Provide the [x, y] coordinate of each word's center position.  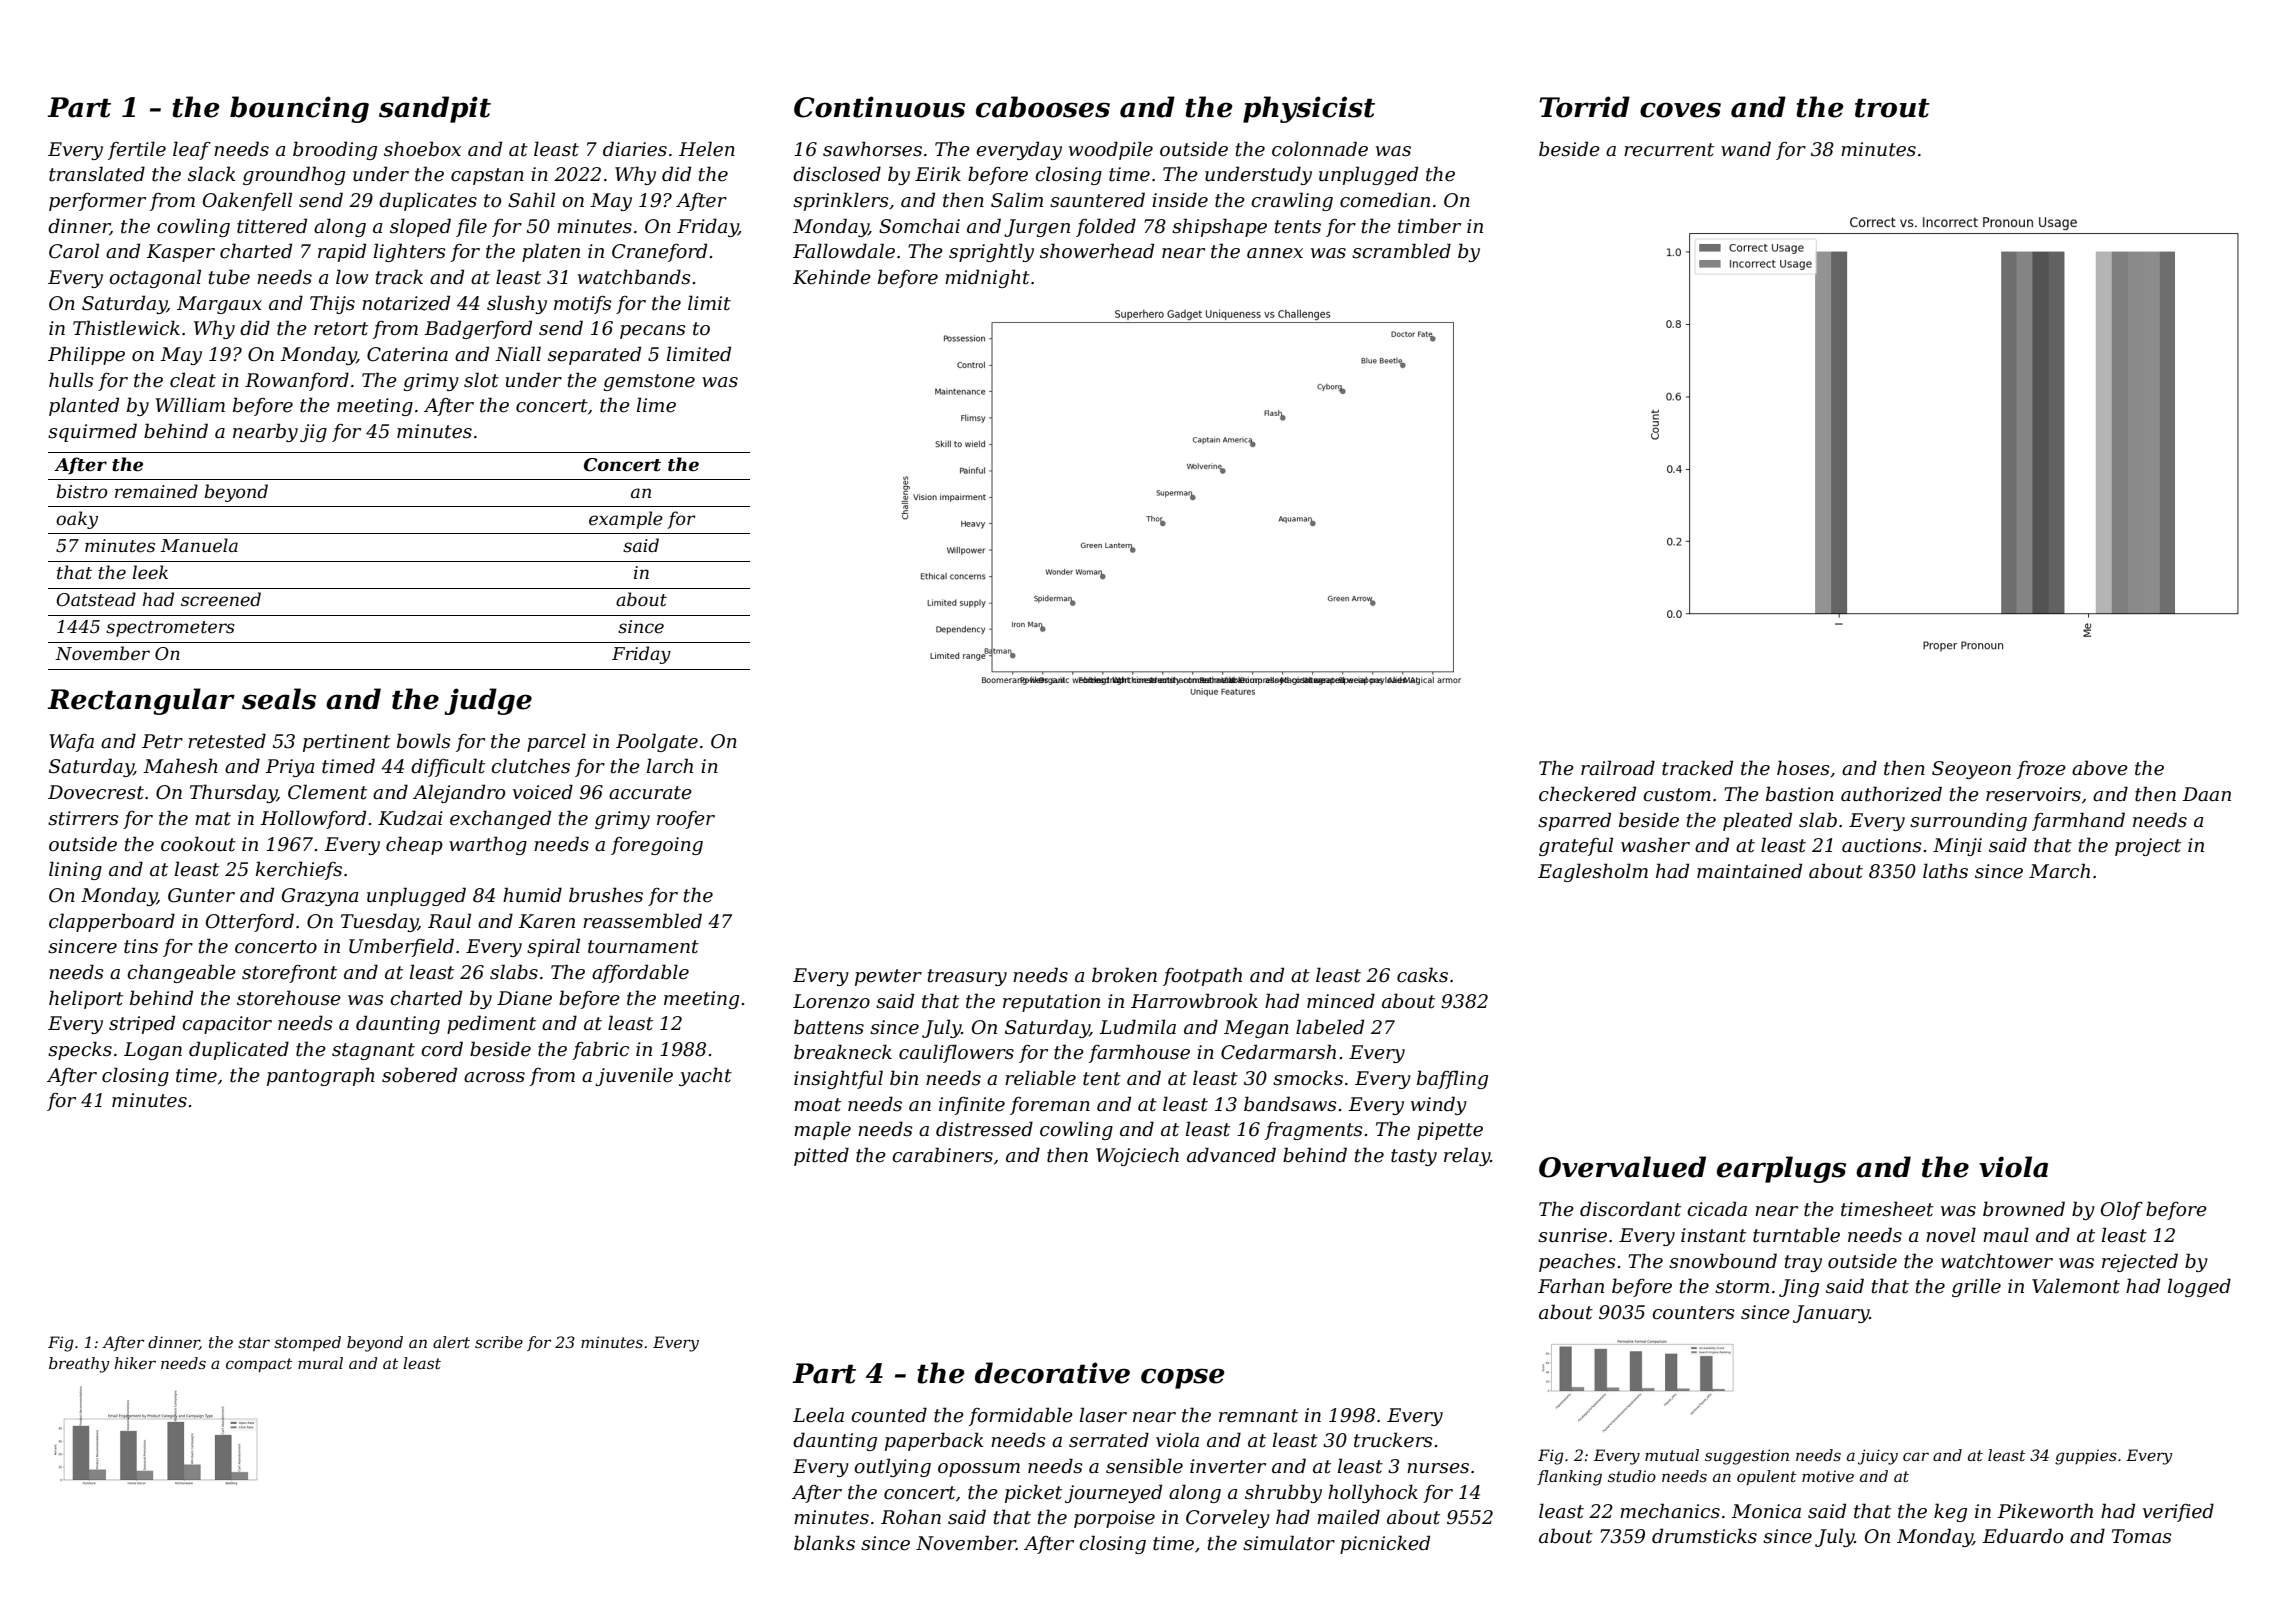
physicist [1309, 109]
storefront [289, 974]
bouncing [299, 109]
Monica [1766, 1511]
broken [1124, 975]
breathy [79, 1365]
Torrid [1584, 107]
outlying [892, 1467]
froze [2041, 770]
